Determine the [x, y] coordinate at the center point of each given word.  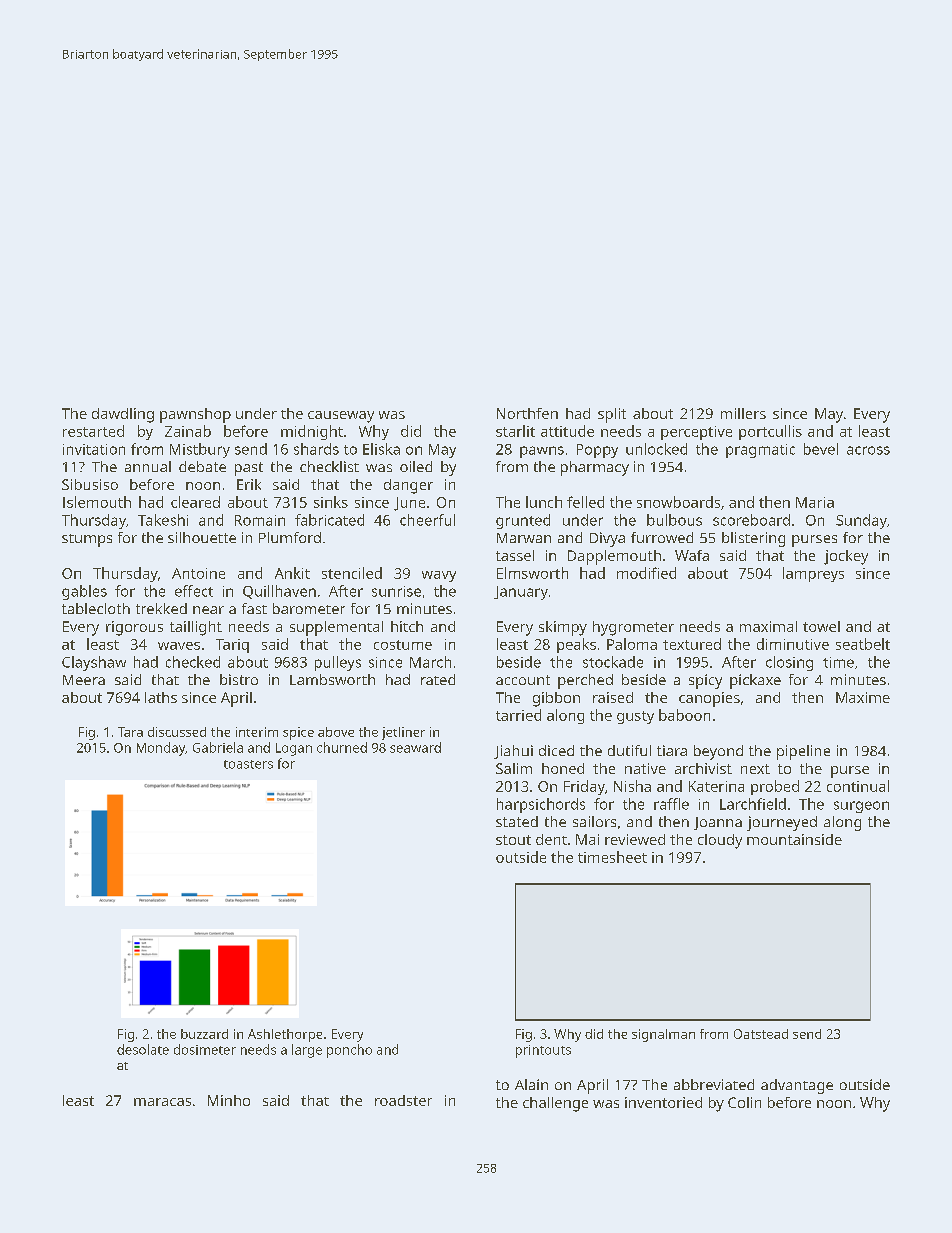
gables [84, 592]
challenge [555, 1104]
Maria [815, 502]
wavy [439, 576]
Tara [130, 732]
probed [775, 787]
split [612, 415]
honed [563, 768]
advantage [797, 1086]
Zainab [188, 431]
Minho [229, 1100]
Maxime [863, 697]
